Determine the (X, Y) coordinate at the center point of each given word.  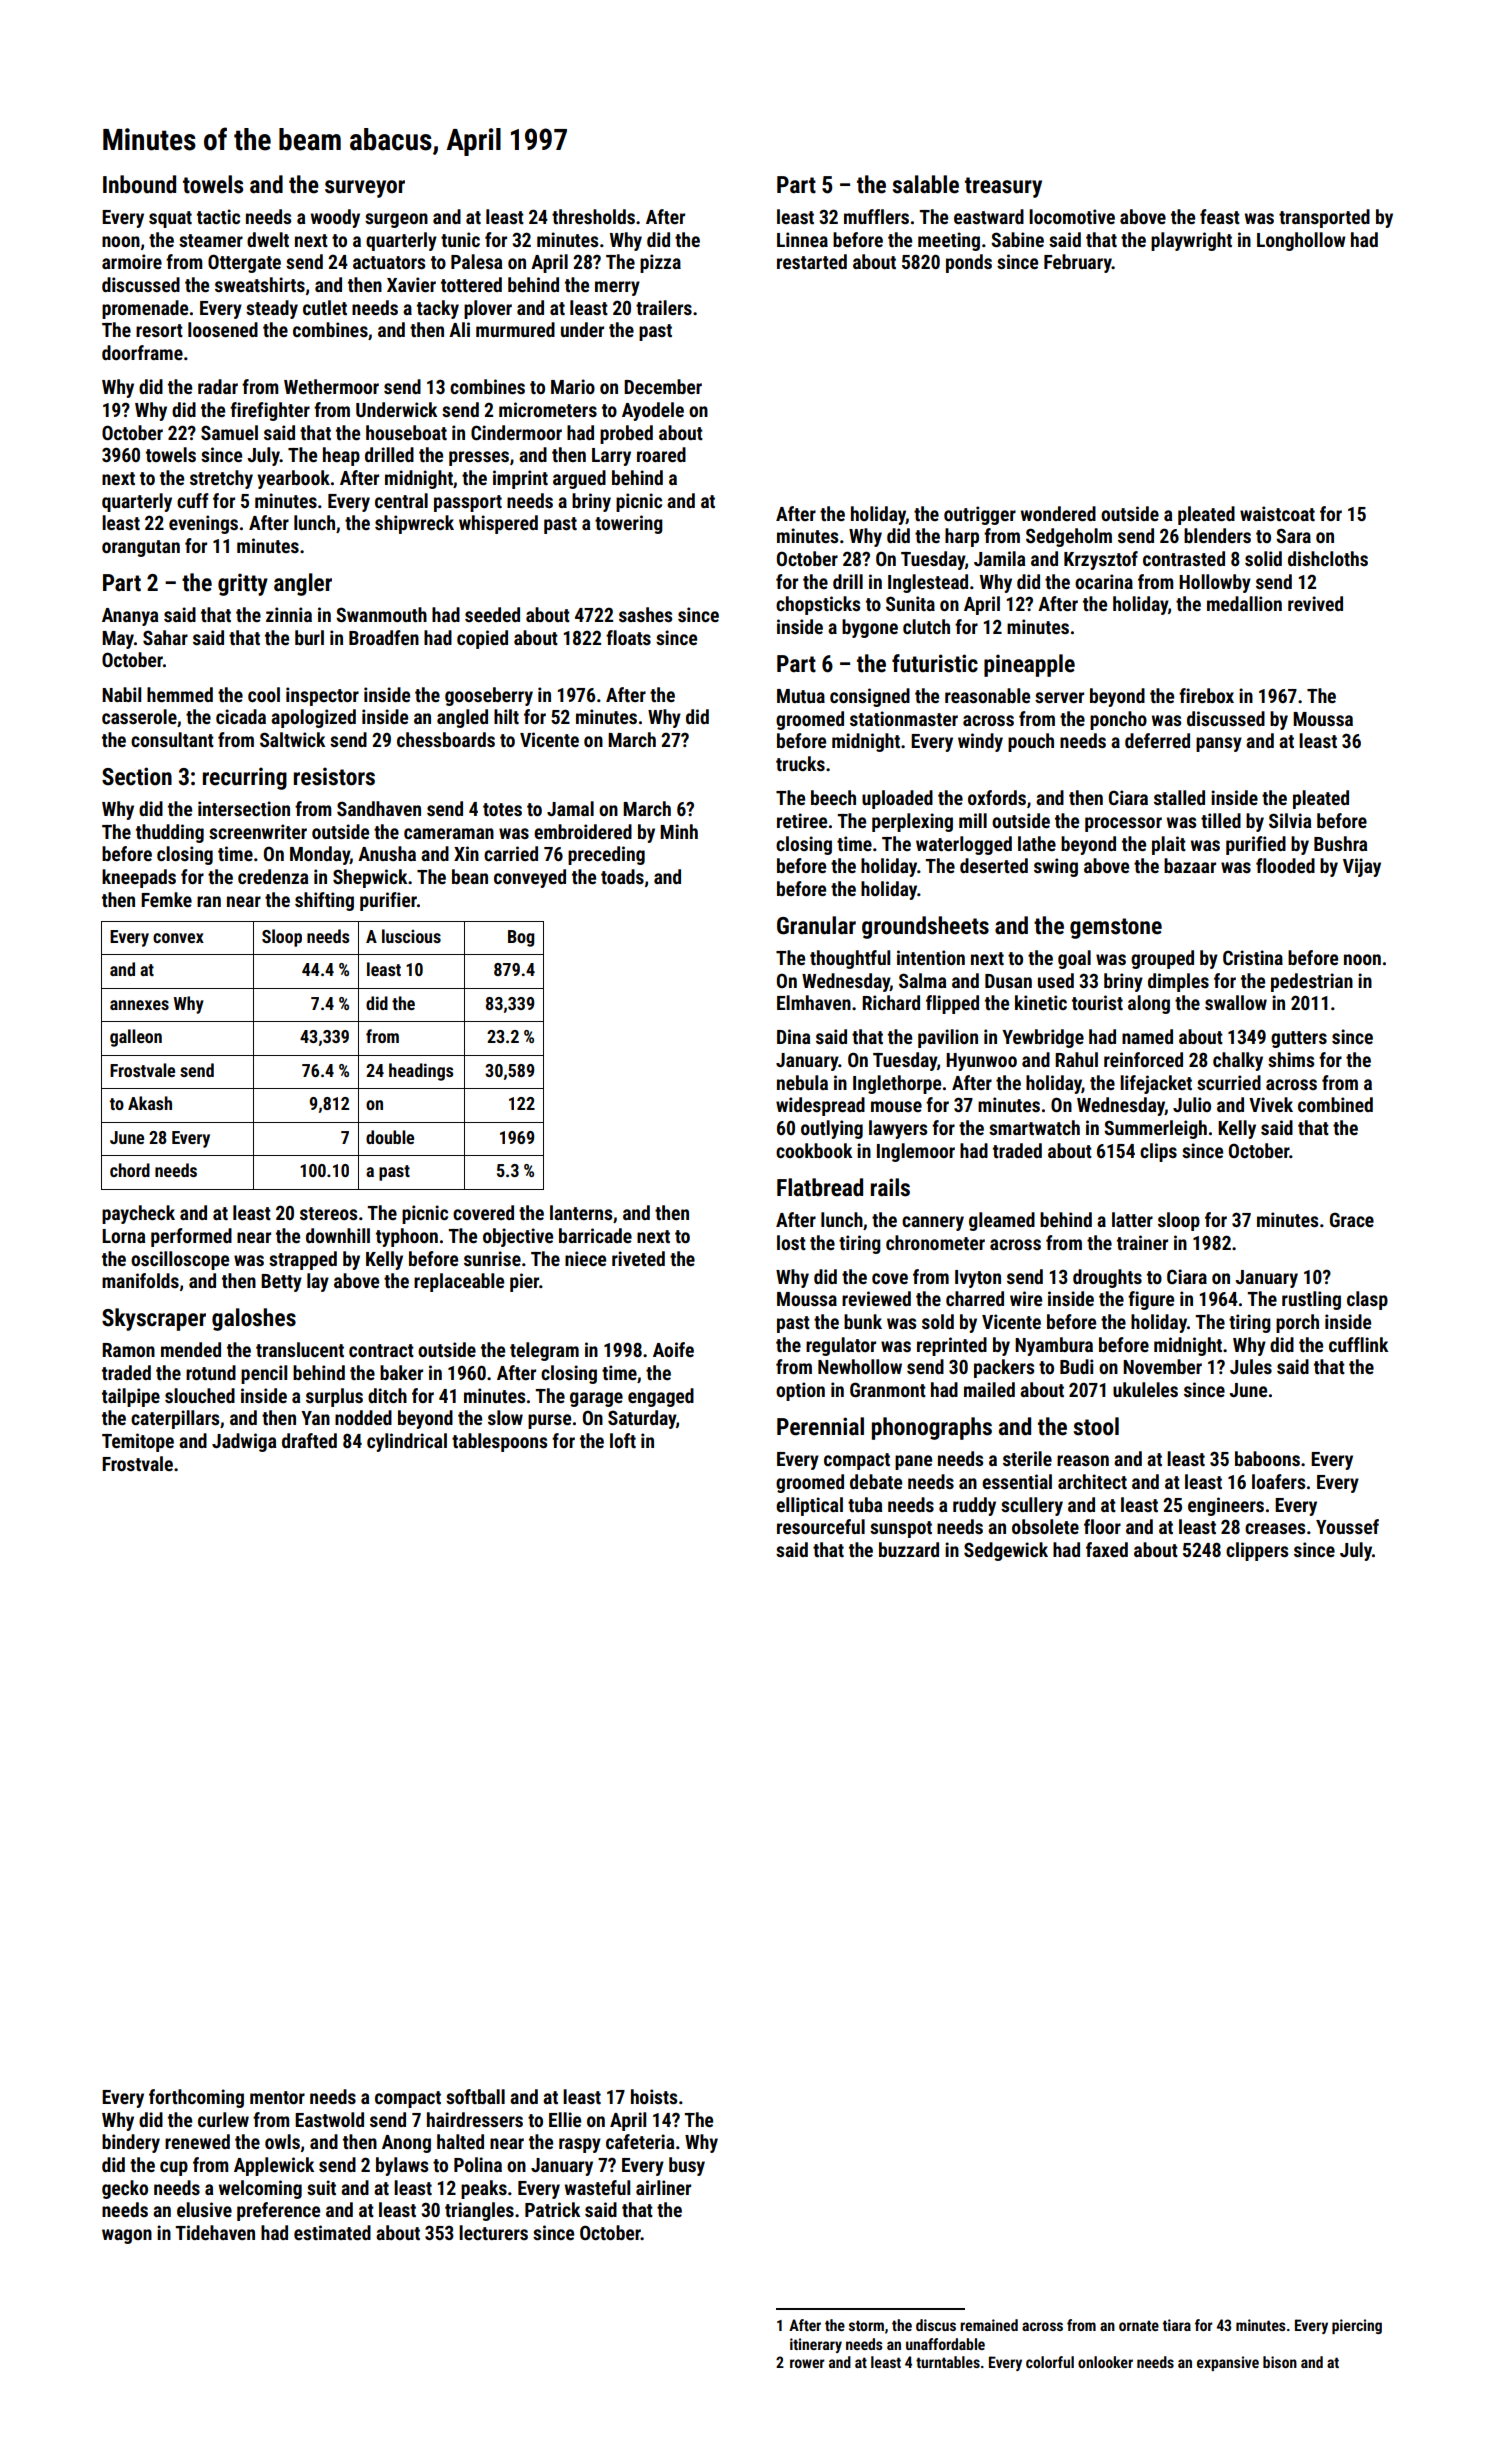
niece (585, 1258)
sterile (1027, 1458)
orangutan (141, 548)
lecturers (493, 2232)
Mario (573, 386)
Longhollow (1301, 241)
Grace (1352, 1219)
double (390, 1137)
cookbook (814, 1150)
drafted (309, 1440)
